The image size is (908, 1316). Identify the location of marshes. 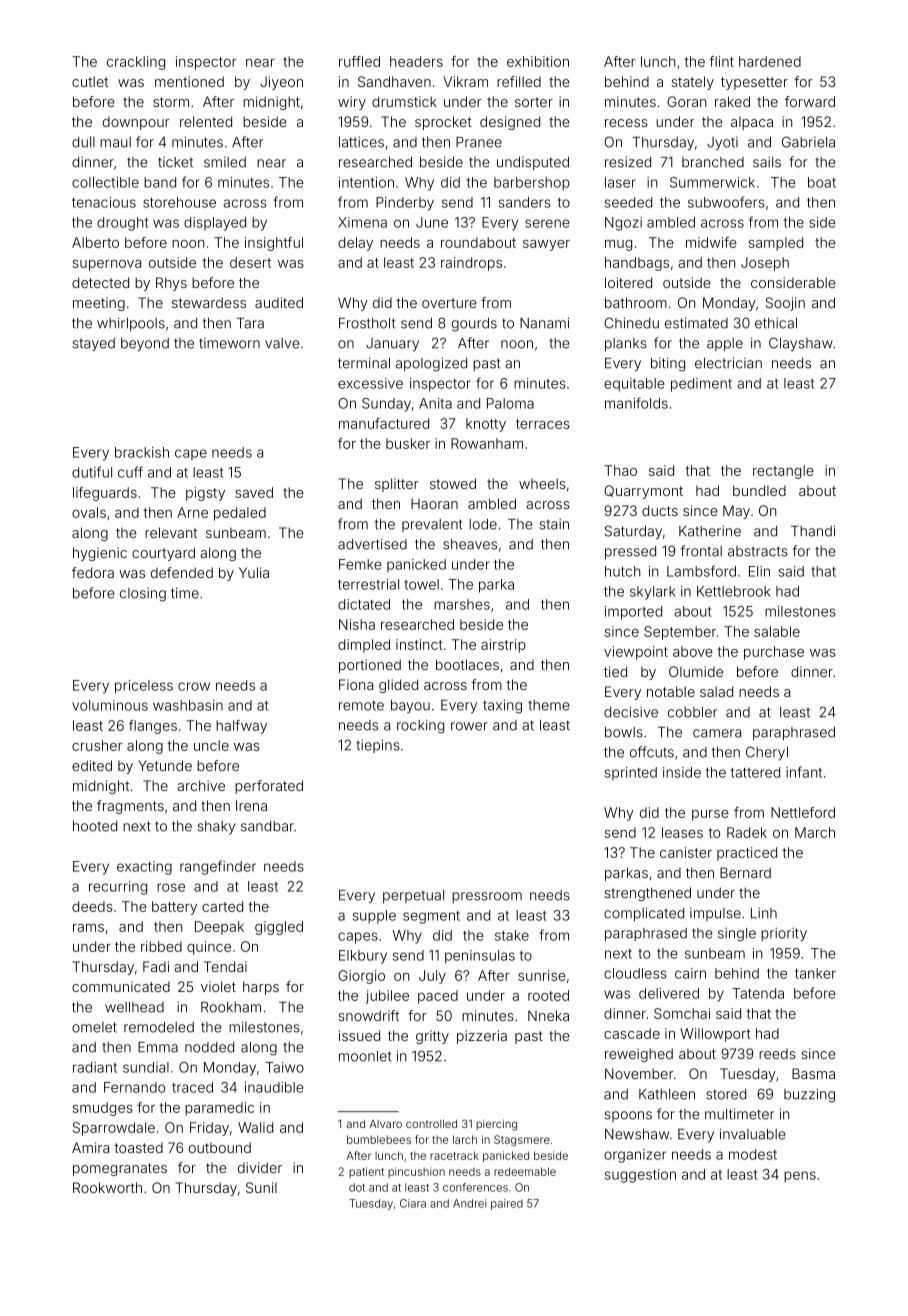
(462, 604).
